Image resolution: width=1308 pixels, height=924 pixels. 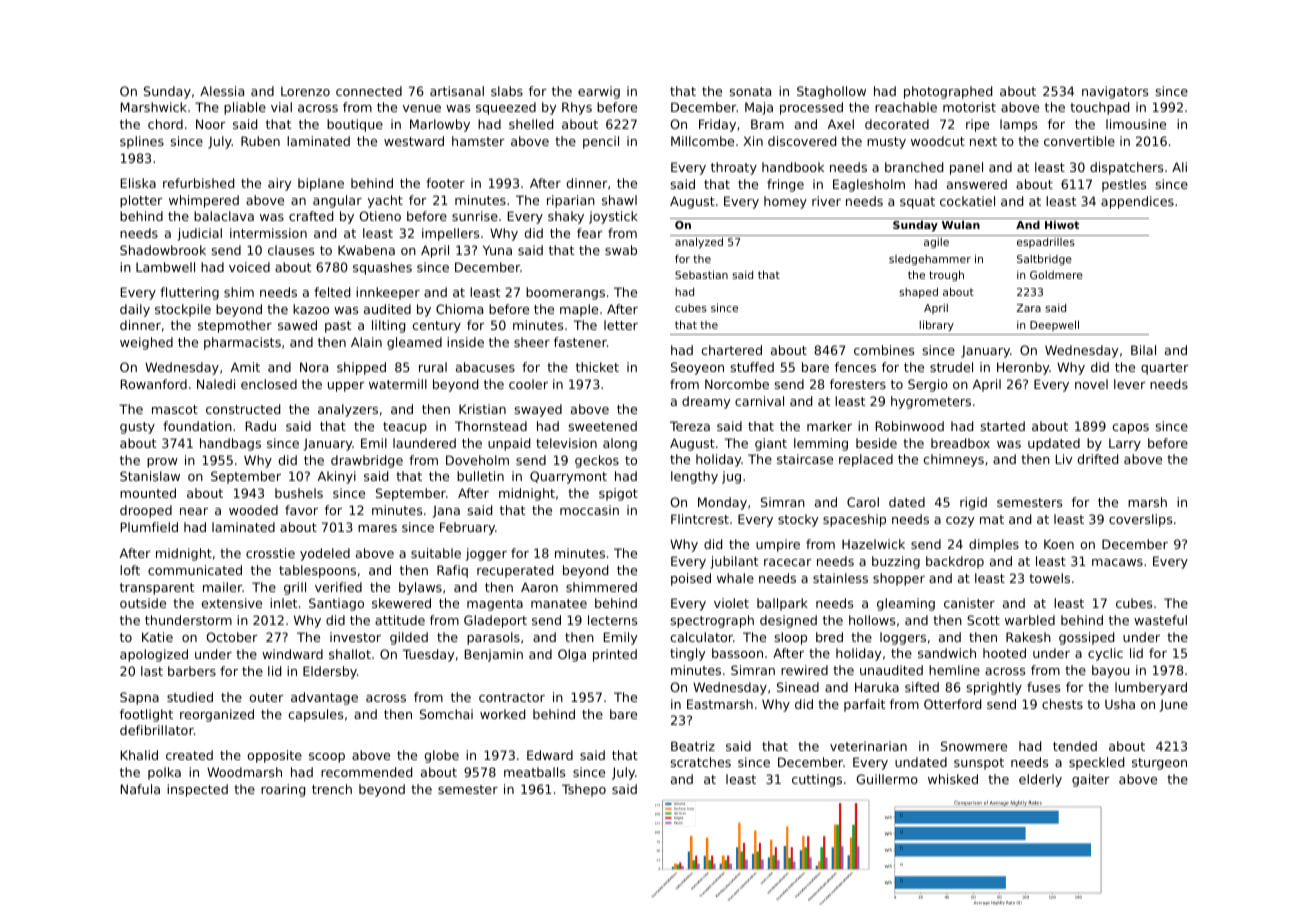 I want to click on warbled, so click(x=1030, y=620).
